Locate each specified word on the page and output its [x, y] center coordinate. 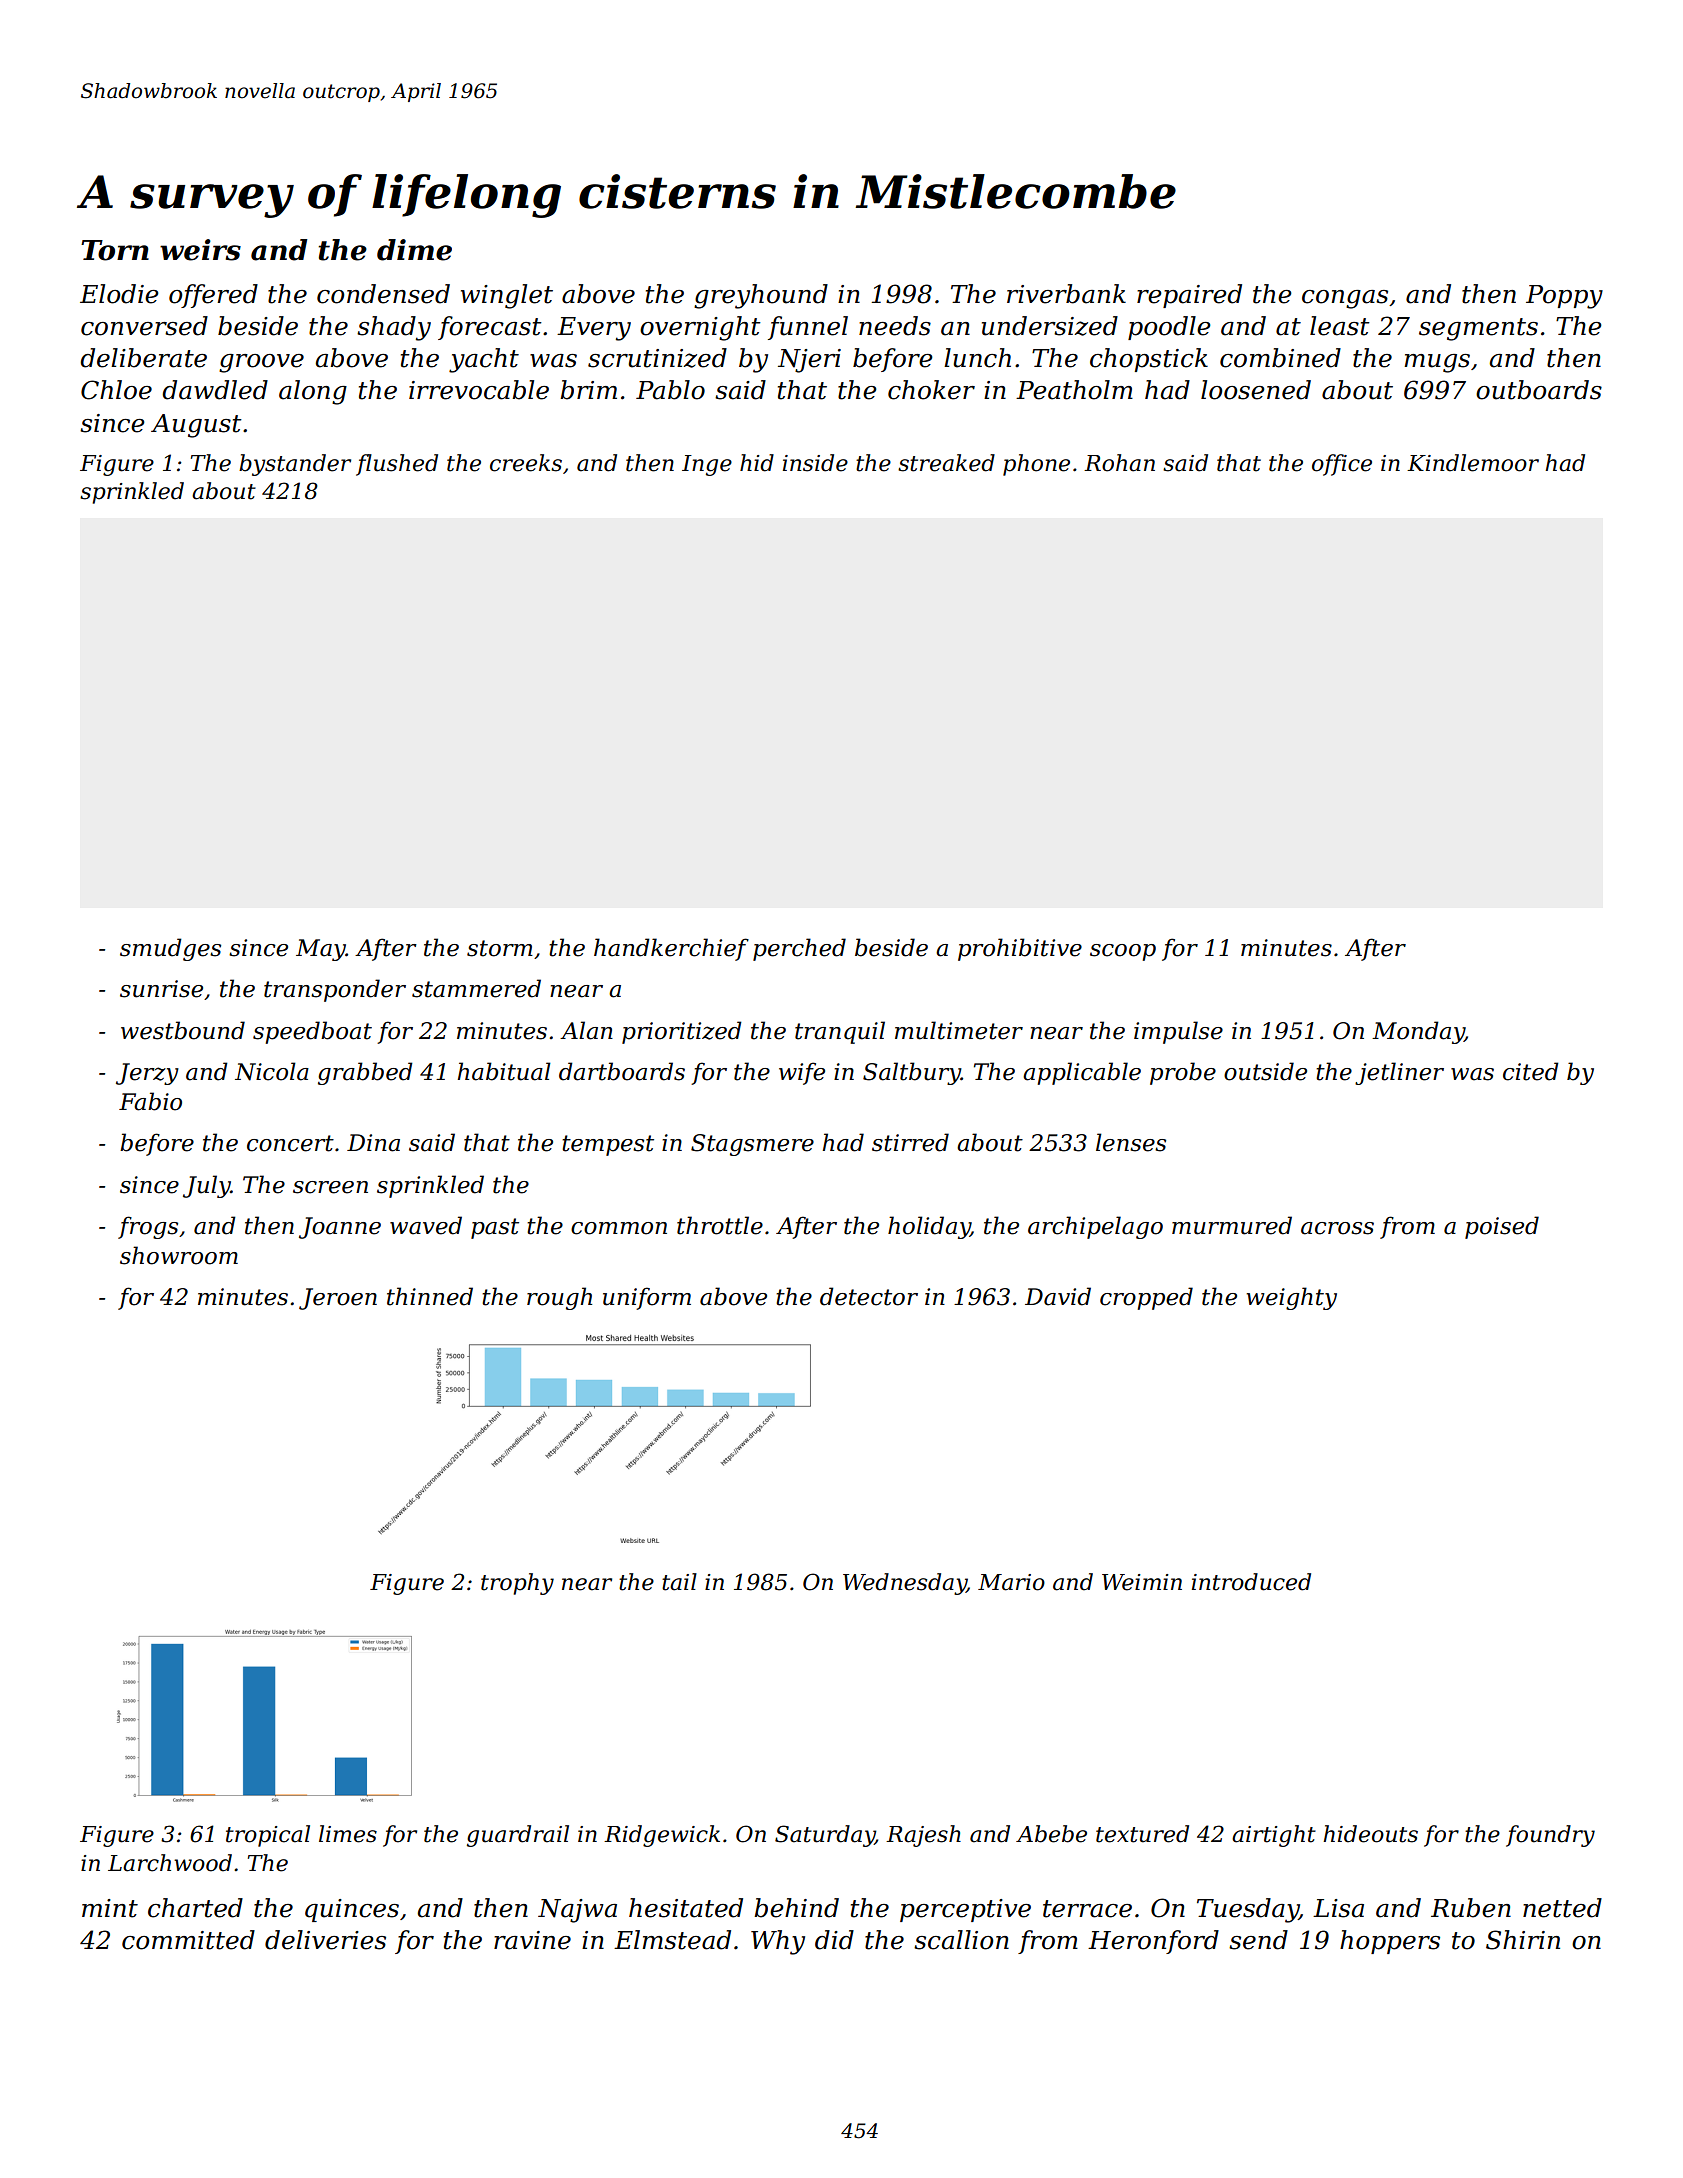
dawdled [215, 390]
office [1342, 465]
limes [348, 1834]
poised [1502, 1227]
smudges [170, 949]
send [1258, 1940]
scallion [961, 1940]
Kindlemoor [1473, 463]
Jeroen [338, 1299]
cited [1531, 1071]
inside [815, 463]
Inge [707, 465]
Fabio [150, 1101]
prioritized [682, 1032]
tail [679, 1582]
